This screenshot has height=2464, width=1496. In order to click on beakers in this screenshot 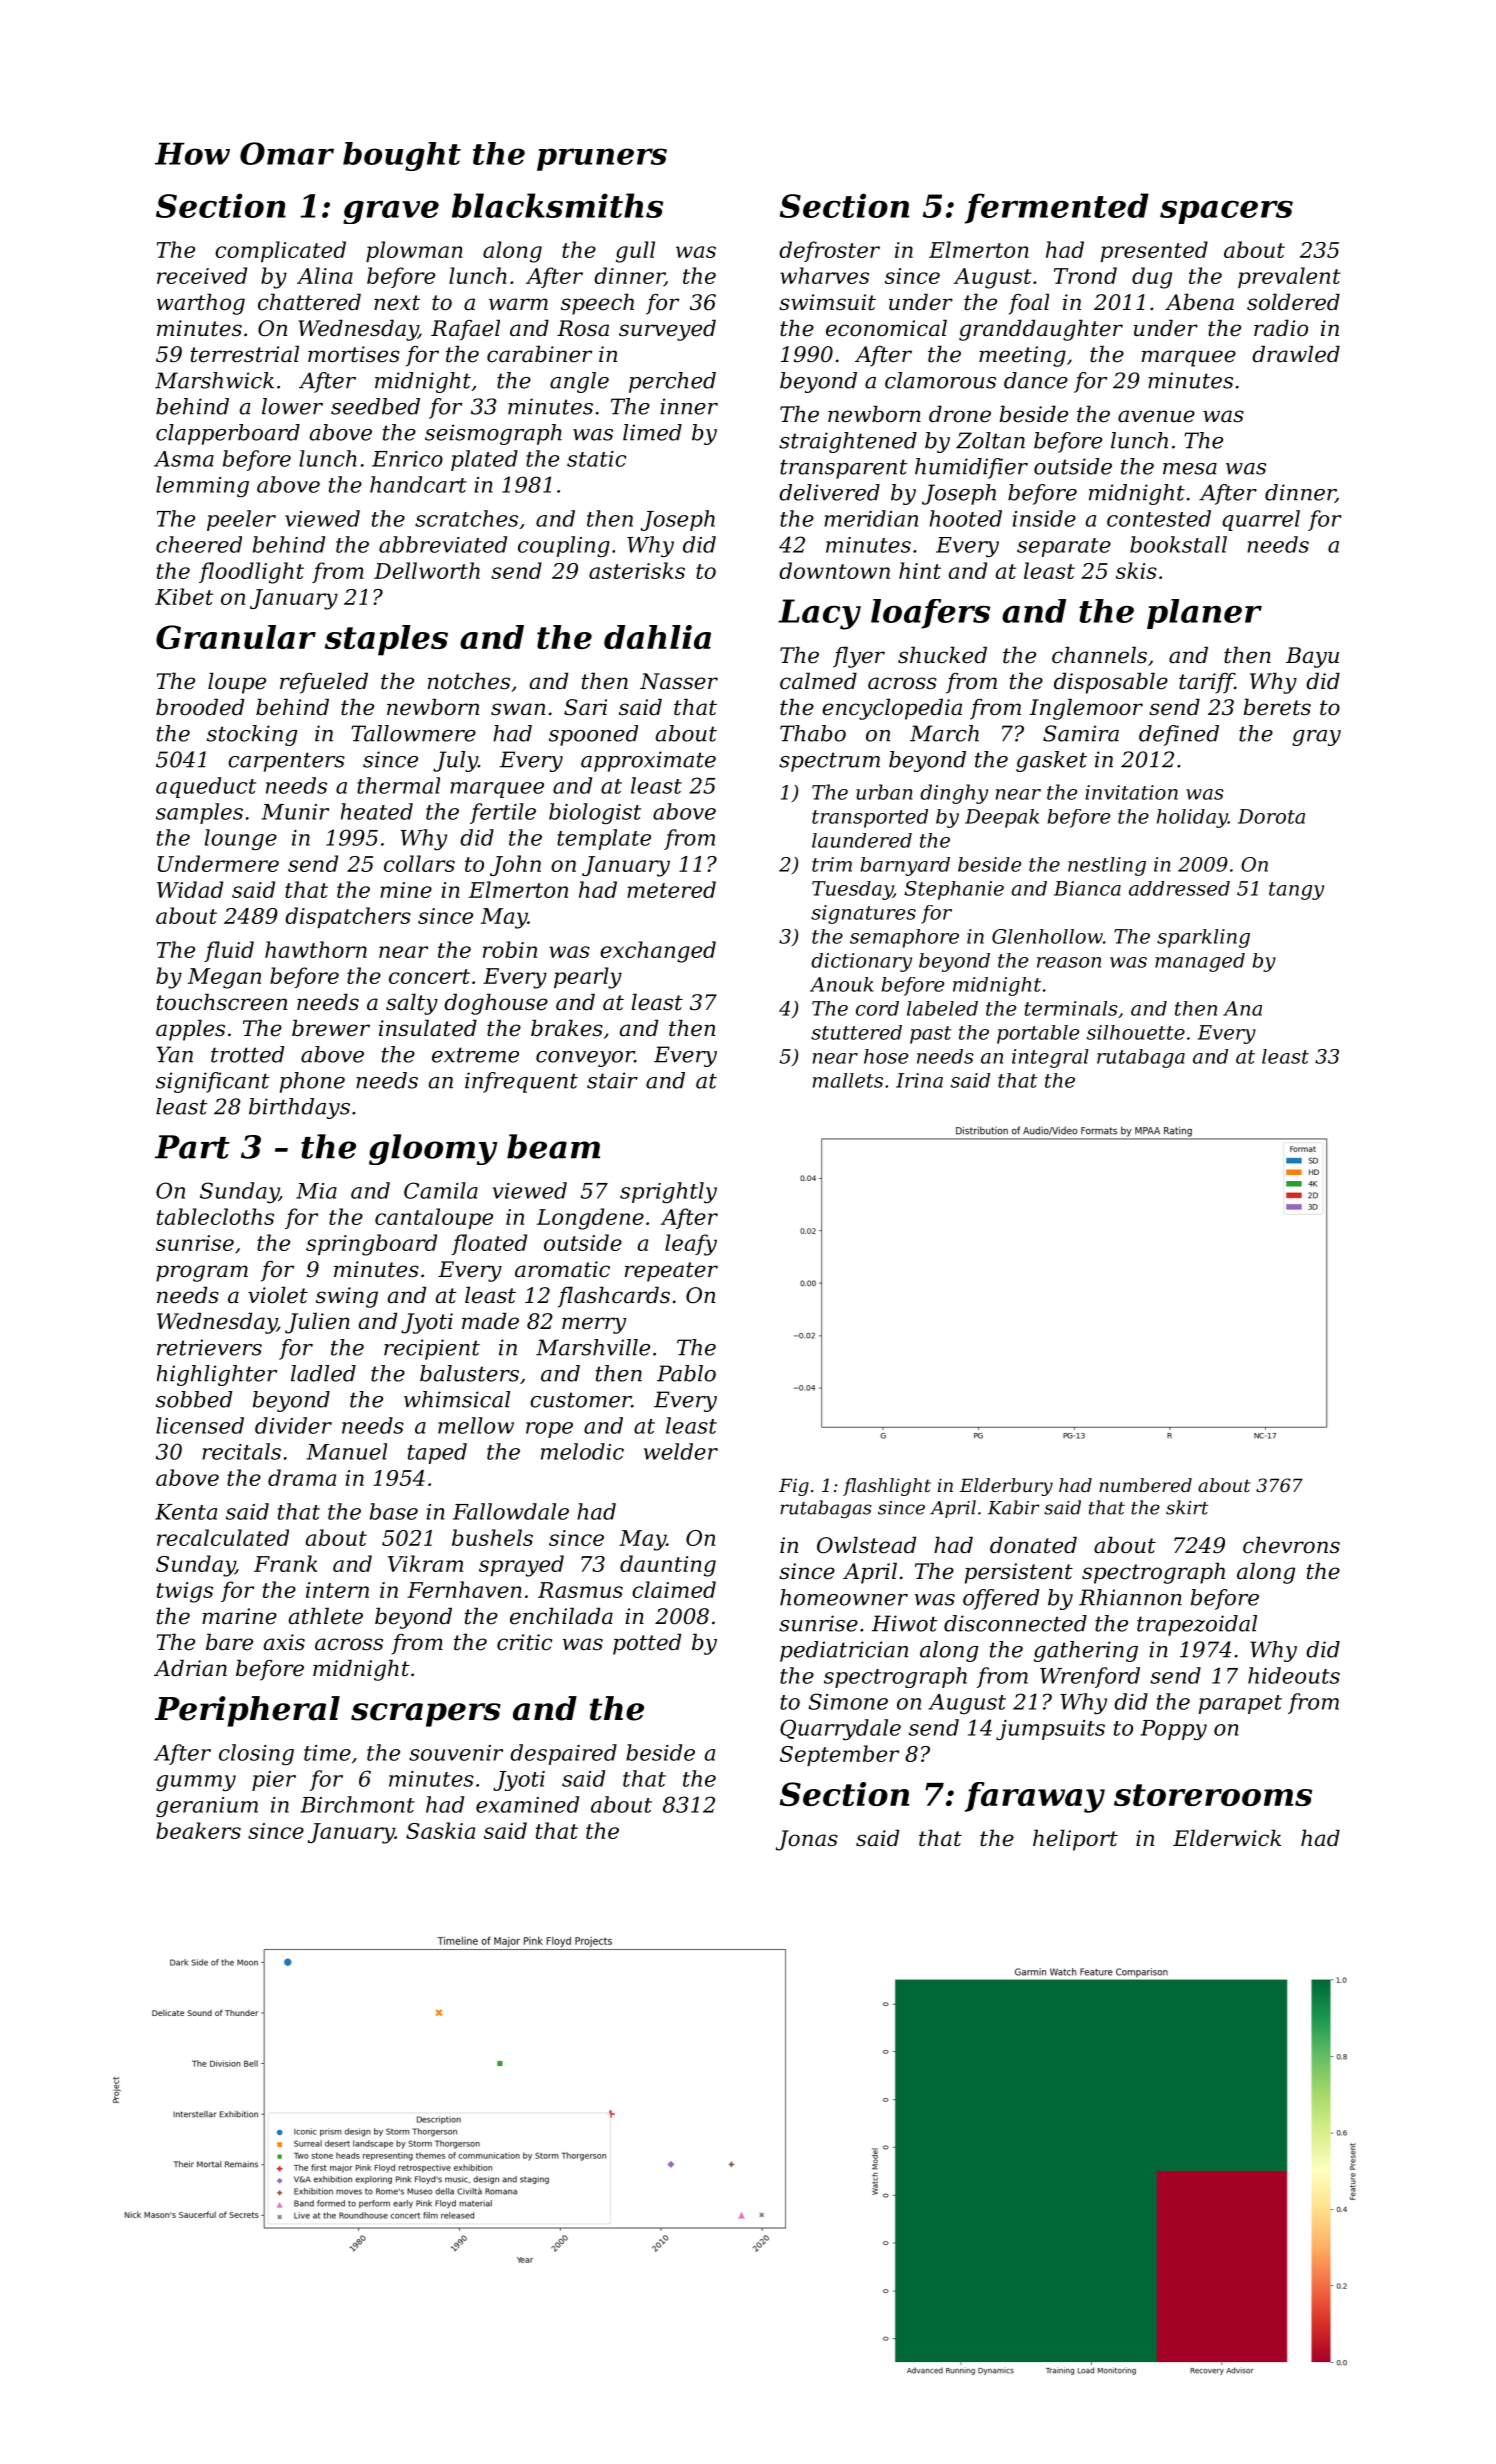, I will do `click(198, 1830)`.
